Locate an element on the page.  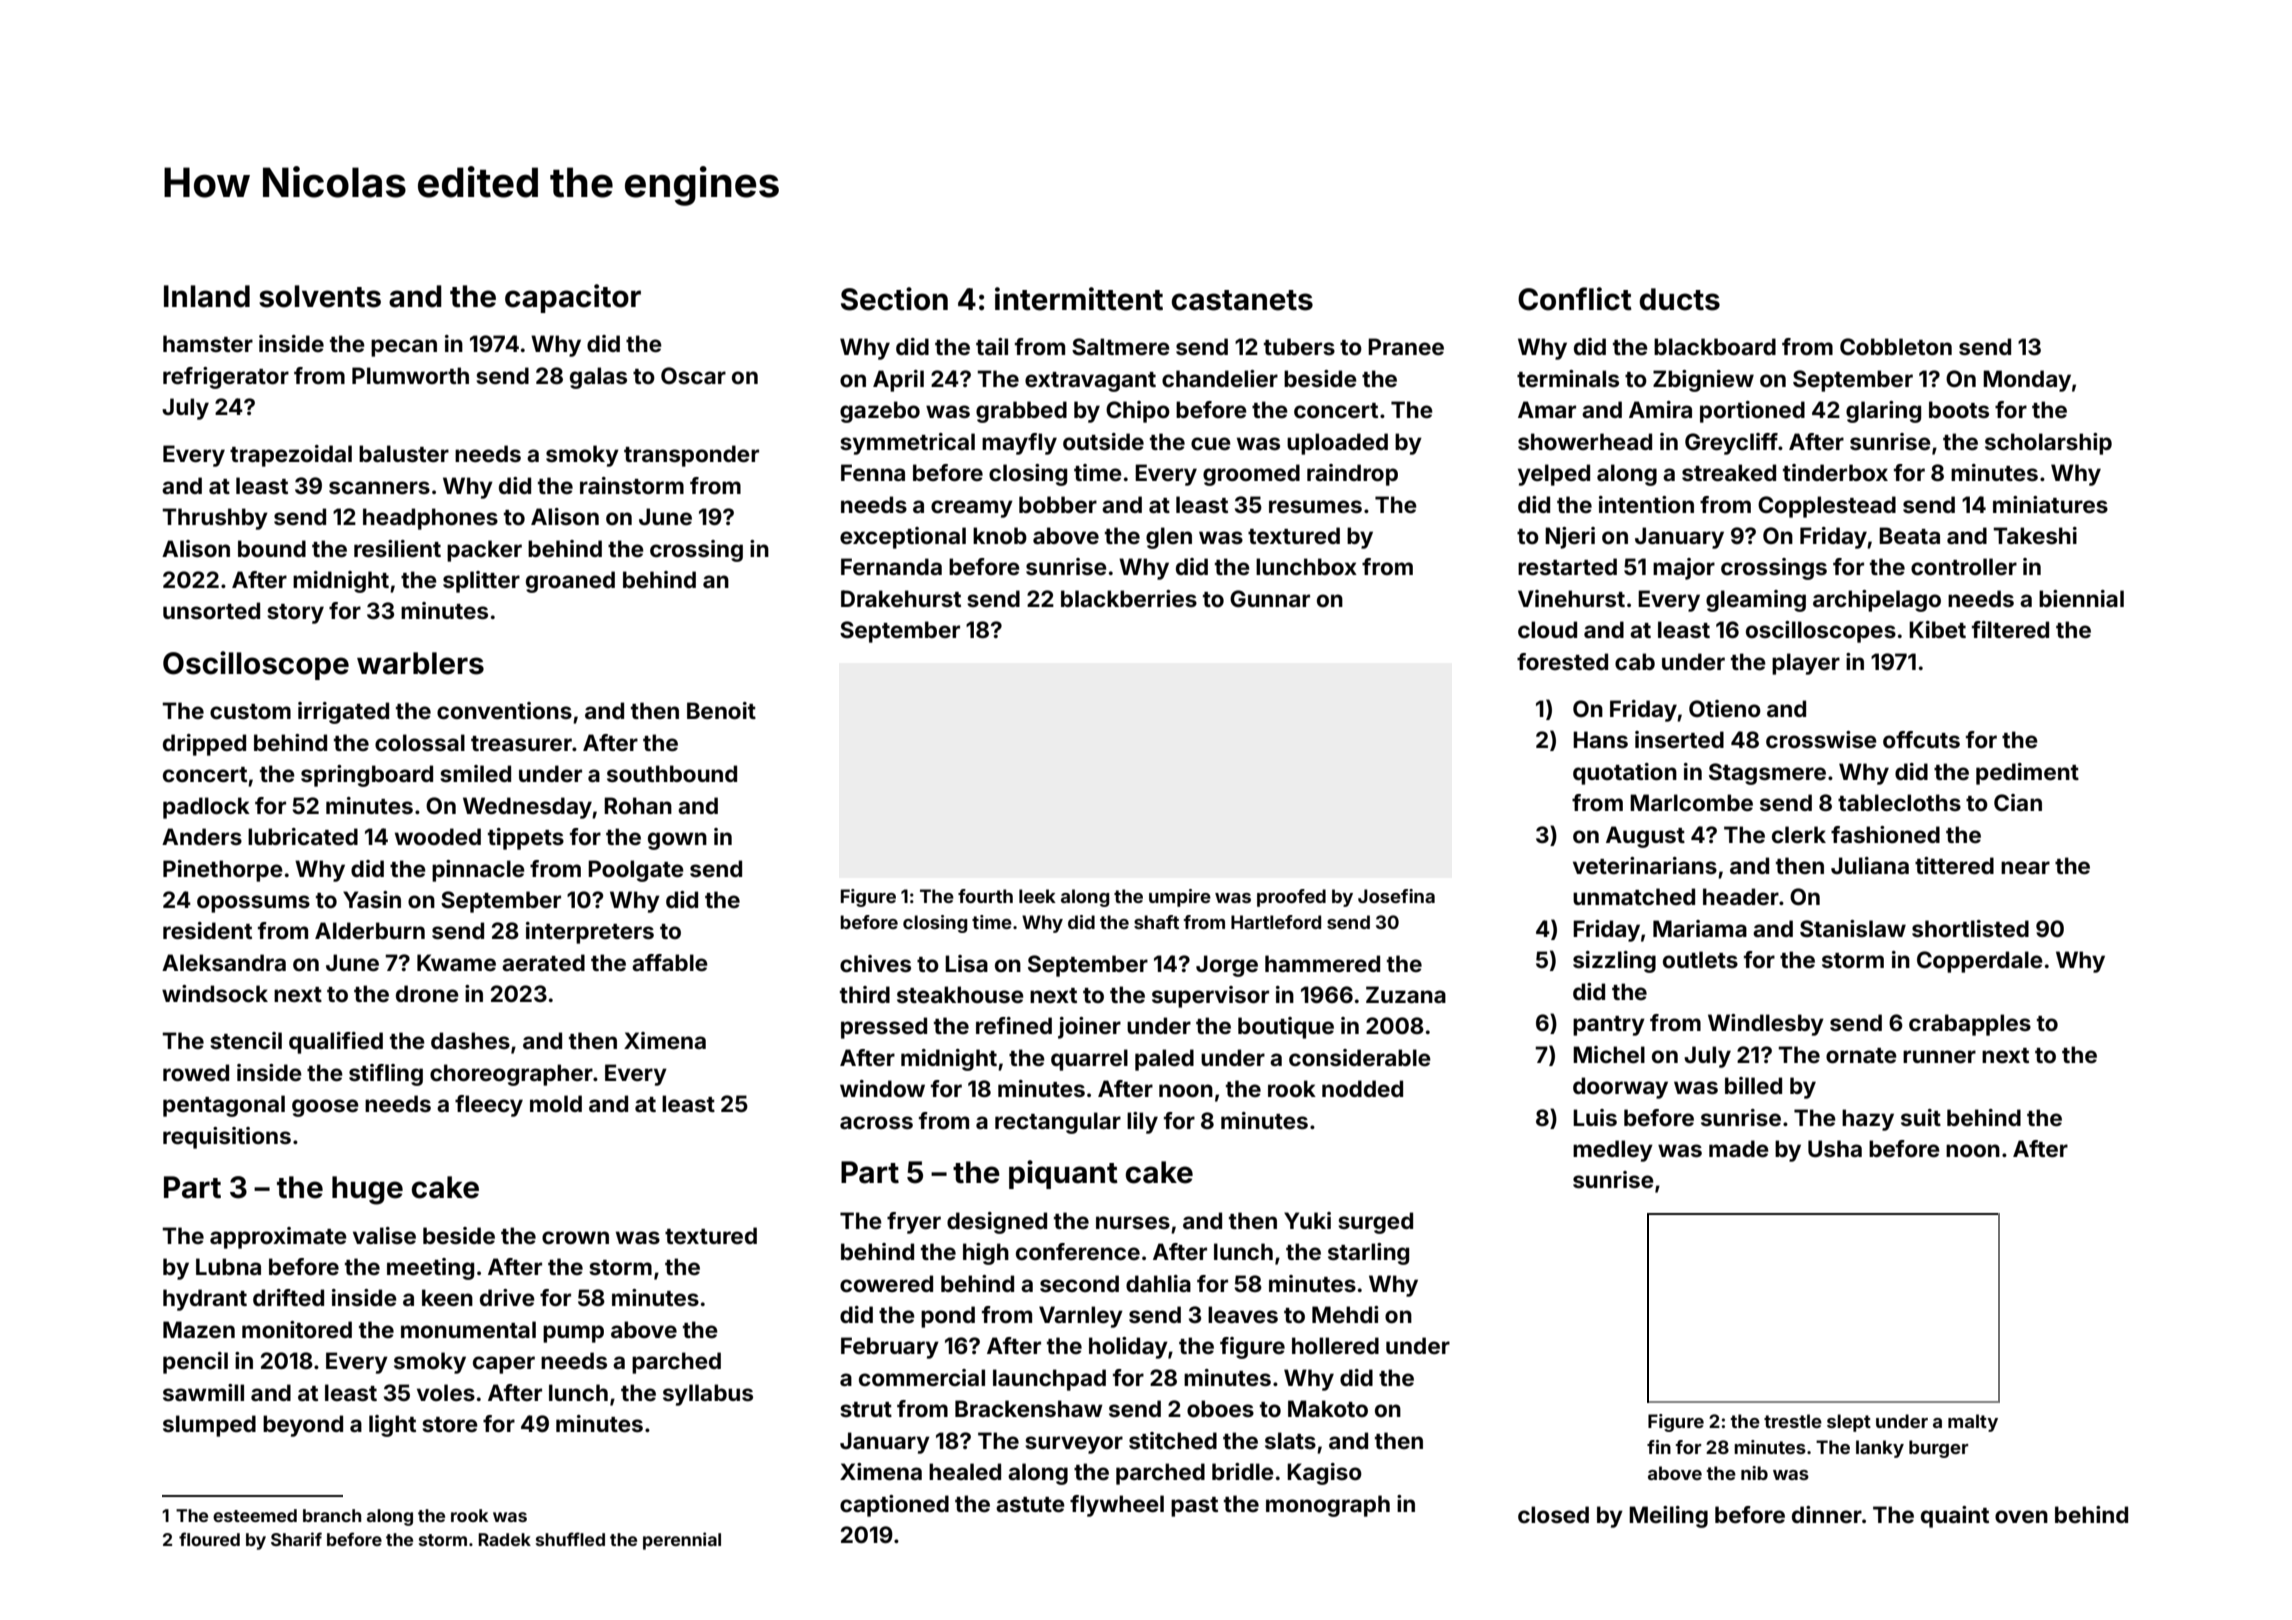
across is located at coordinates (876, 1122).
